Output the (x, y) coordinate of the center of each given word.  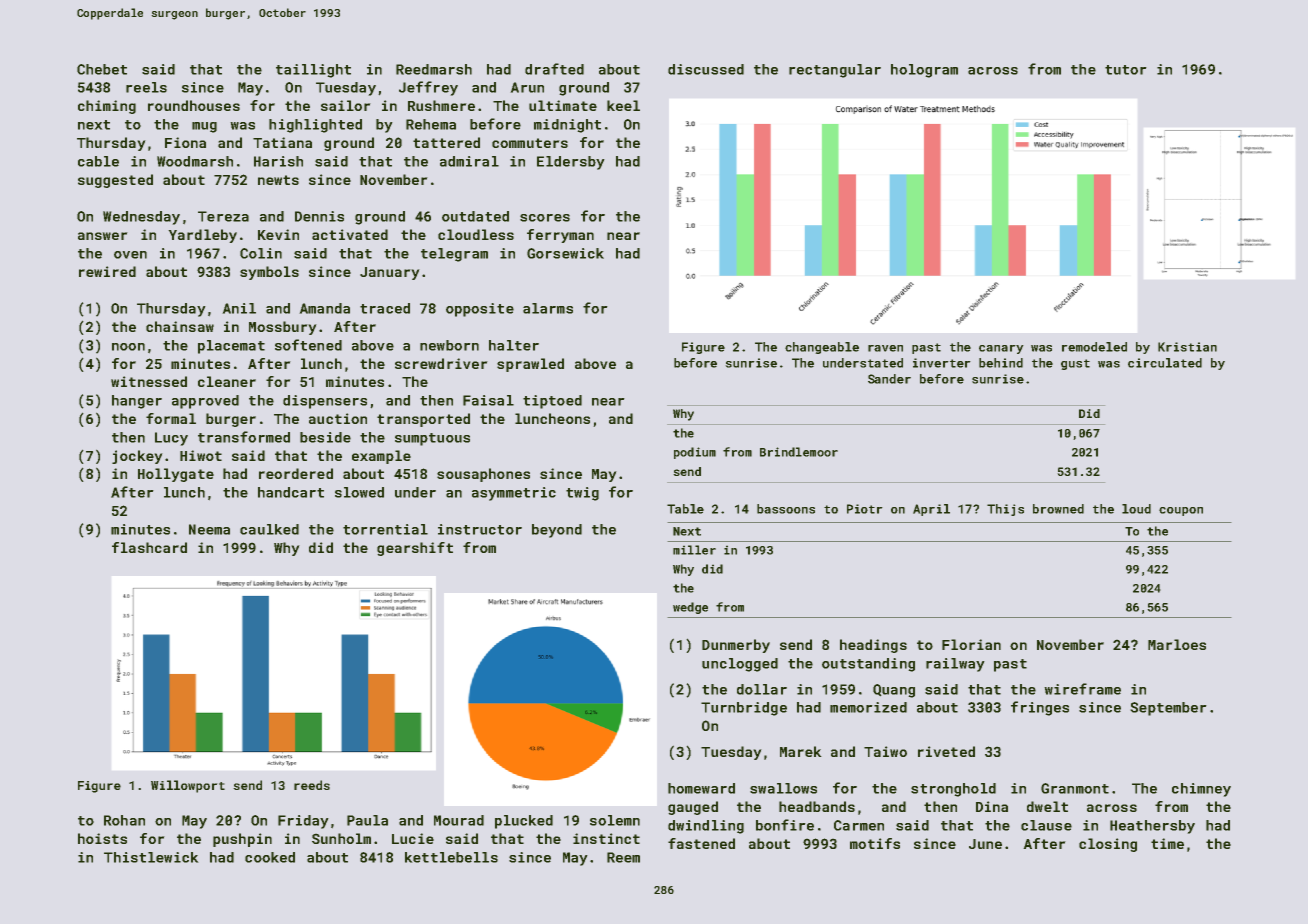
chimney (1201, 790)
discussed (706, 69)
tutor (1126, 70)
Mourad (459, 820)
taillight (313, 71)
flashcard (149, 547)
